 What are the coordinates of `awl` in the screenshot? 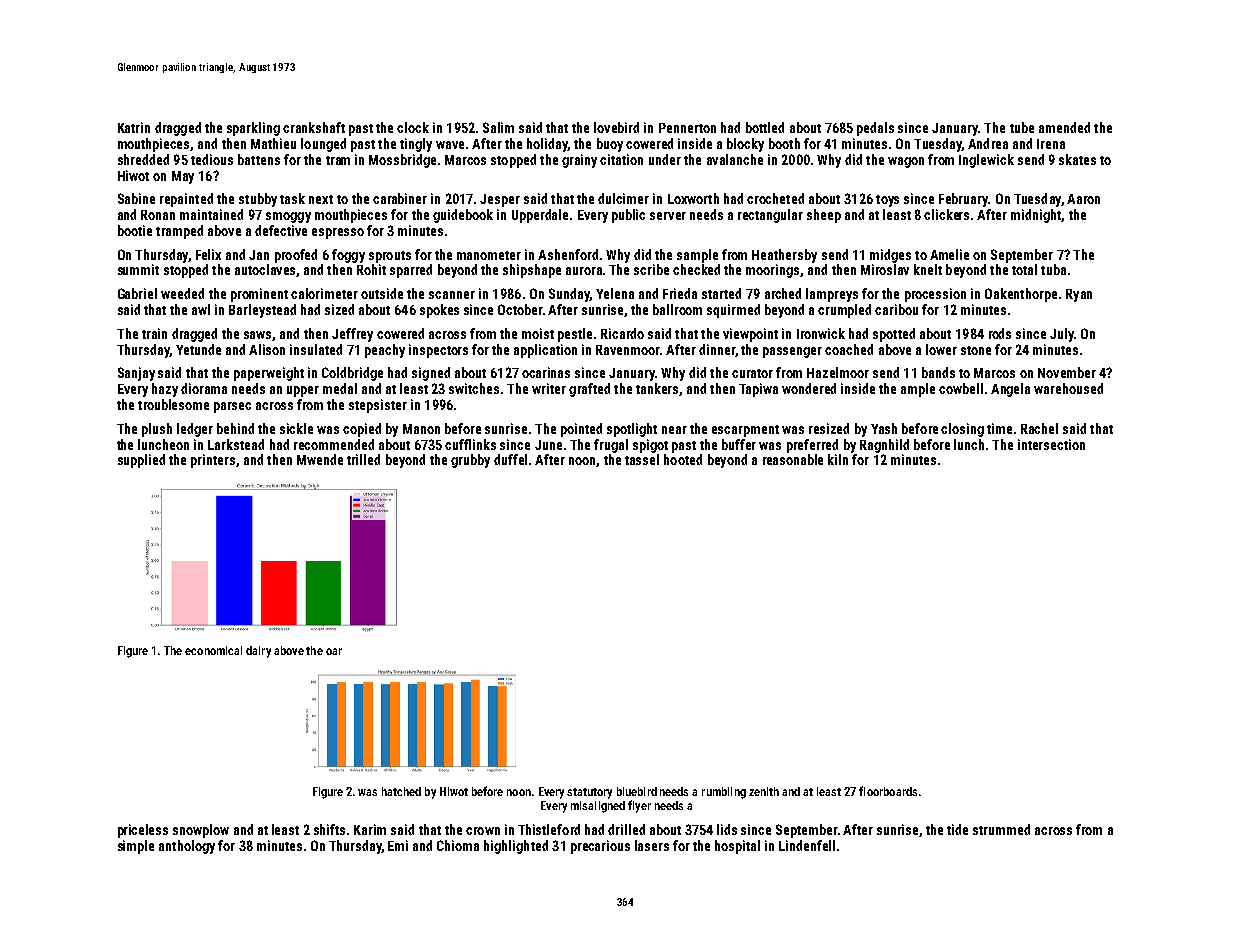 It's located at (201, 309).
